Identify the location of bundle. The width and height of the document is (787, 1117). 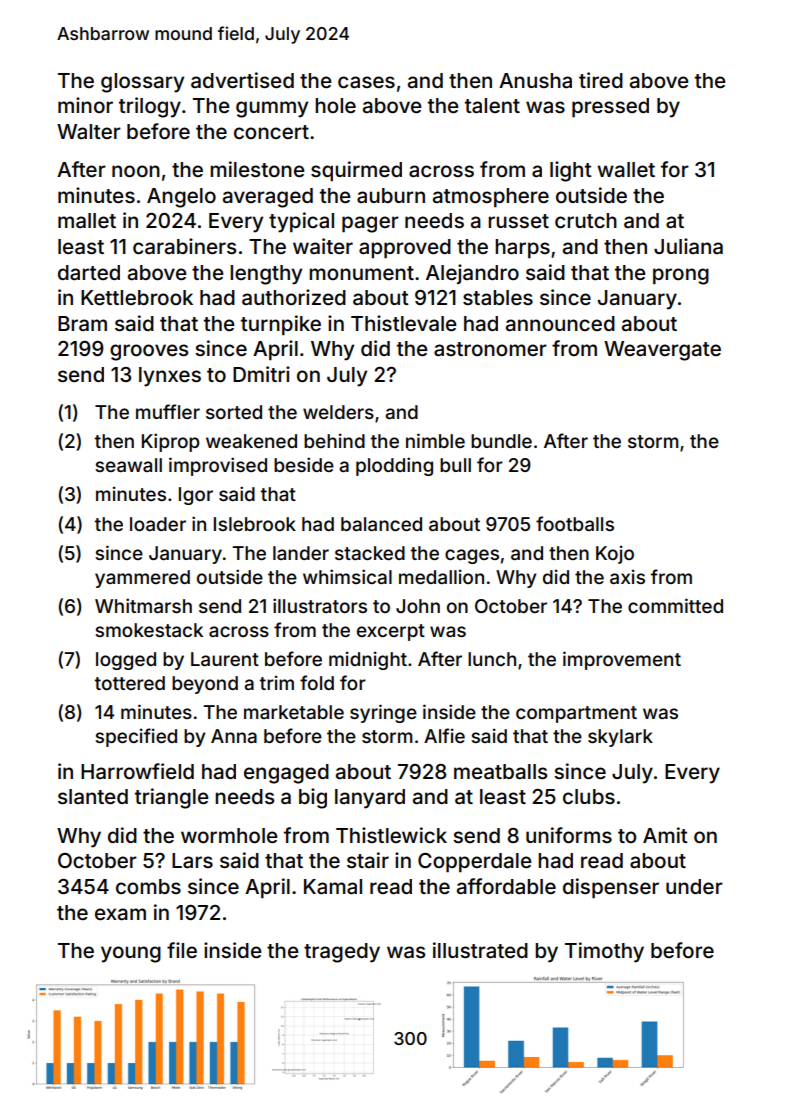
(501, 441).
